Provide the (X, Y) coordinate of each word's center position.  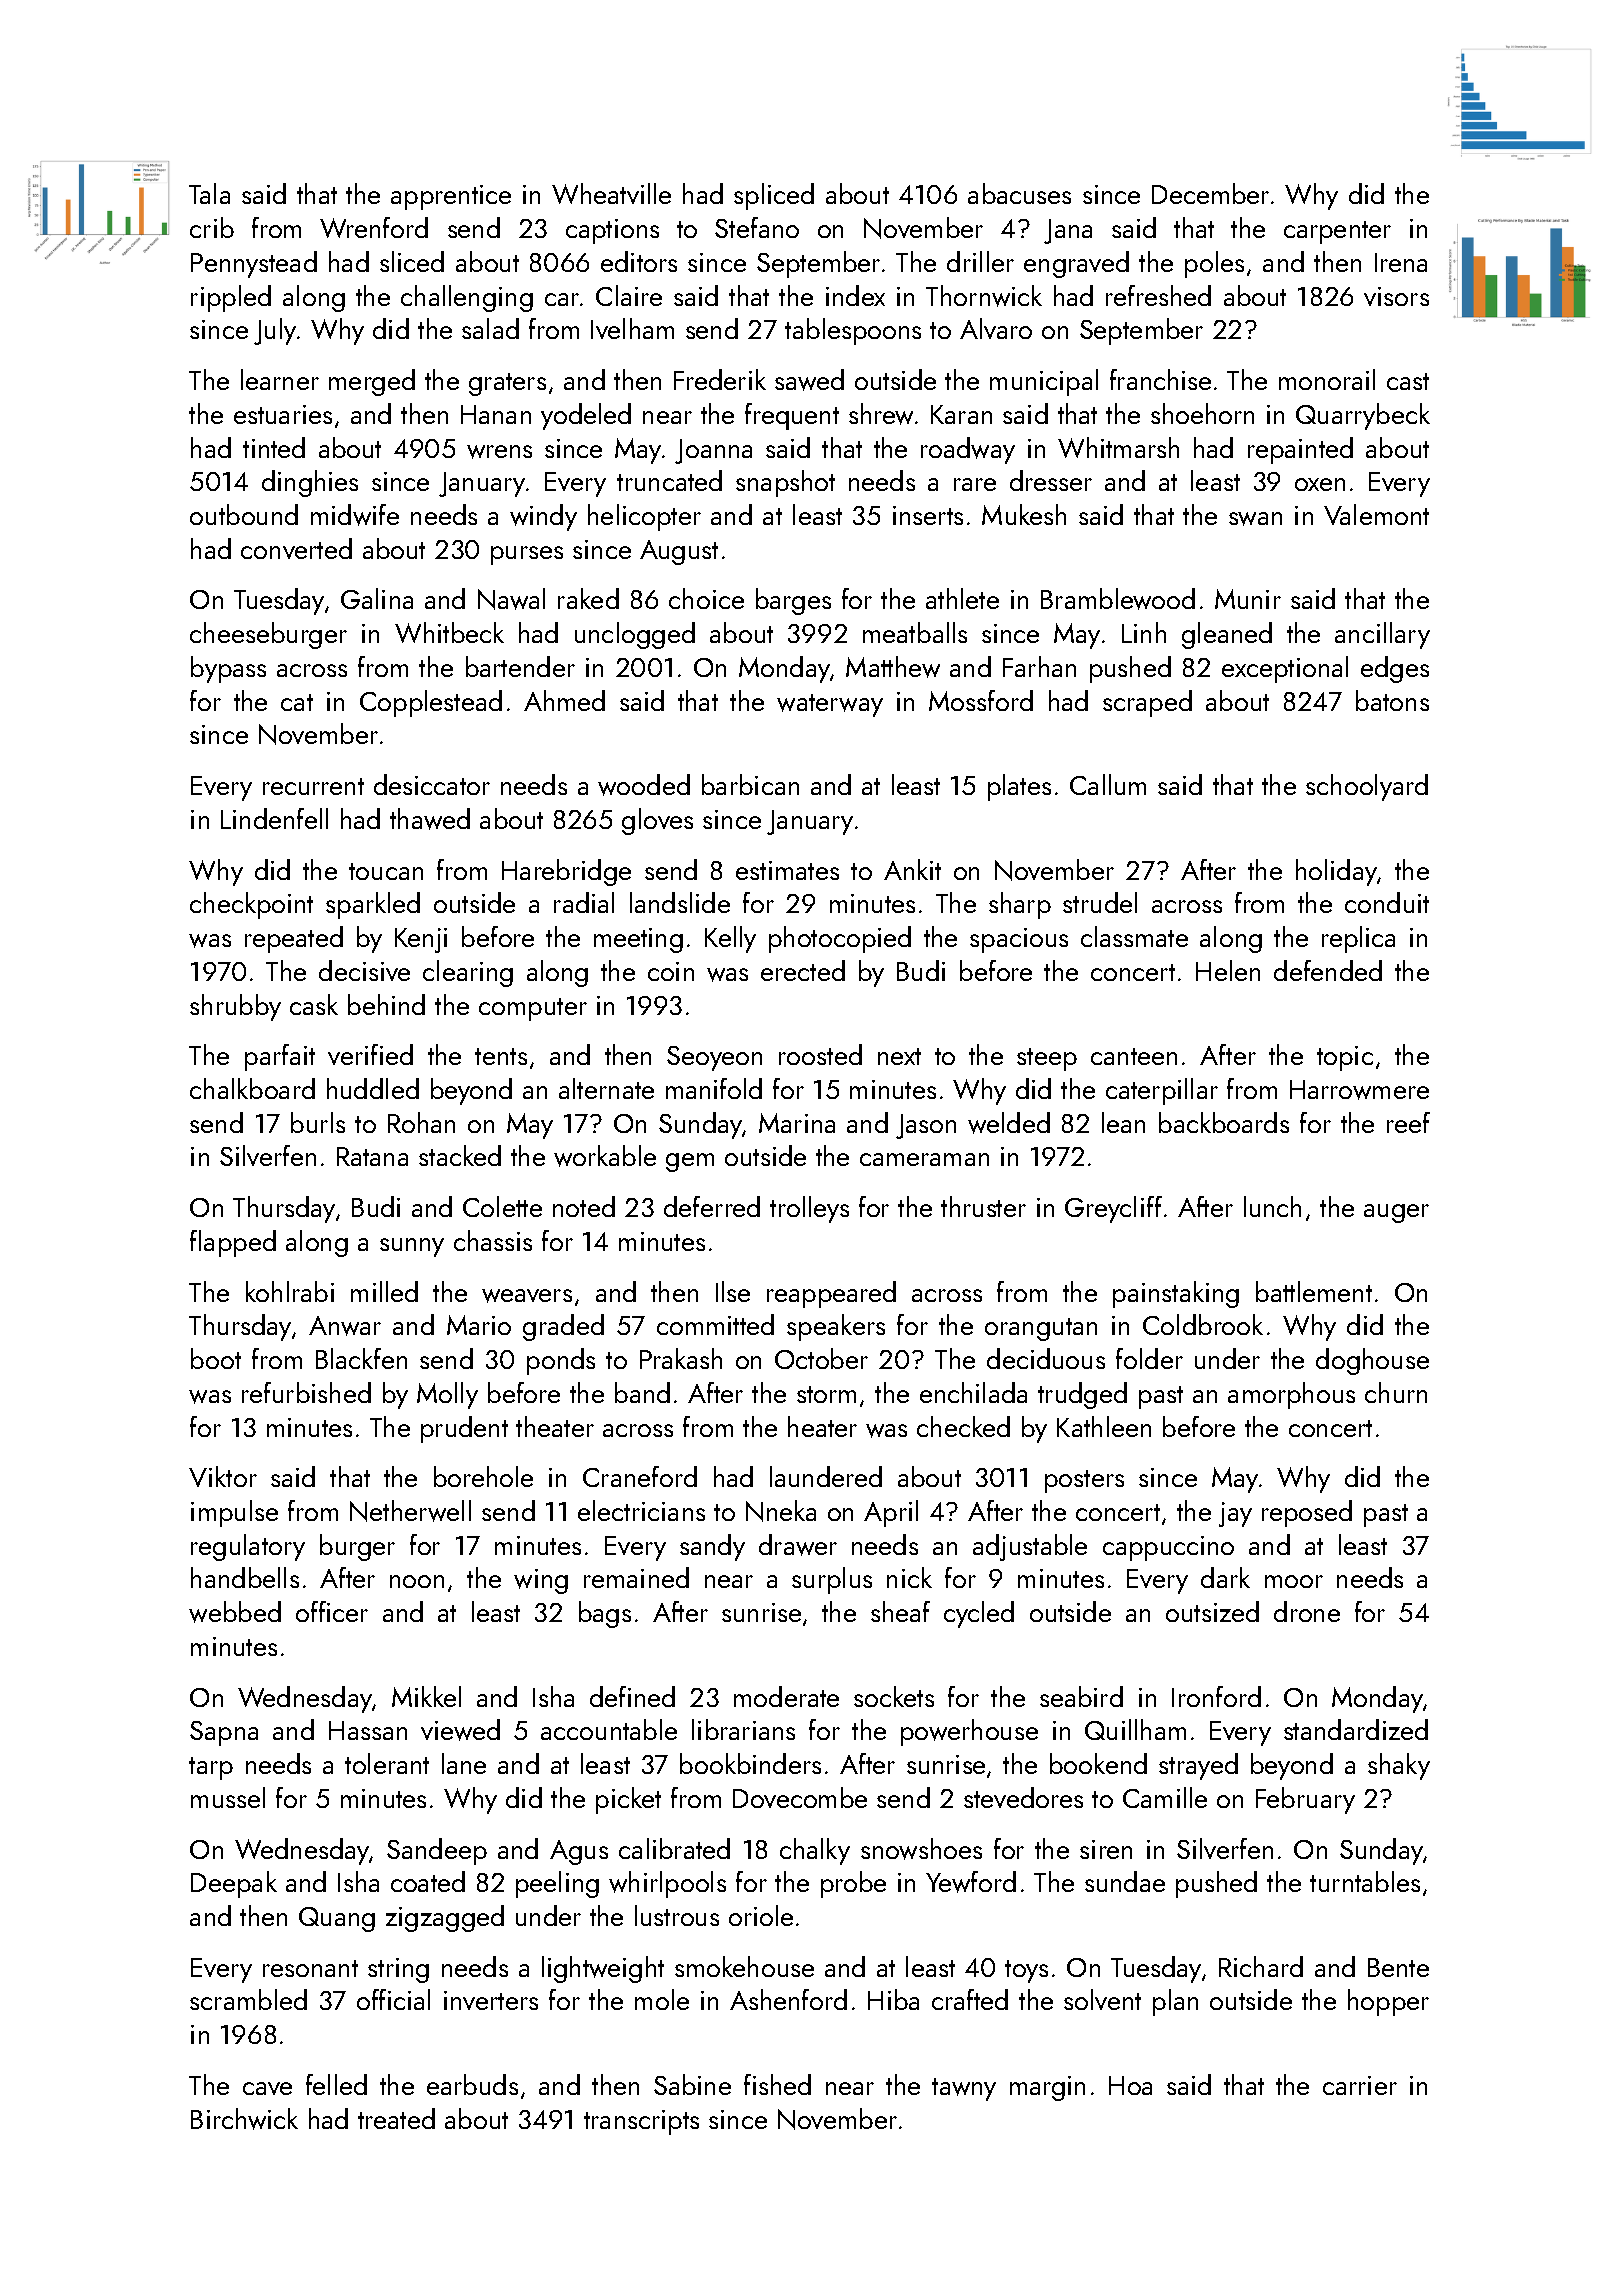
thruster (983, 1206)
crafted (970, 1999)
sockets (894, 1696)
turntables (1365, 1881)
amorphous (1291, 1395)
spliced (774, 196)
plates (1019, 787)
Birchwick (244, 2119)
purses (527, 555)
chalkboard (252, 1088)
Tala (209, 193)
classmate (1134, 936)
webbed (235, 1612)
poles (1214, 264)
